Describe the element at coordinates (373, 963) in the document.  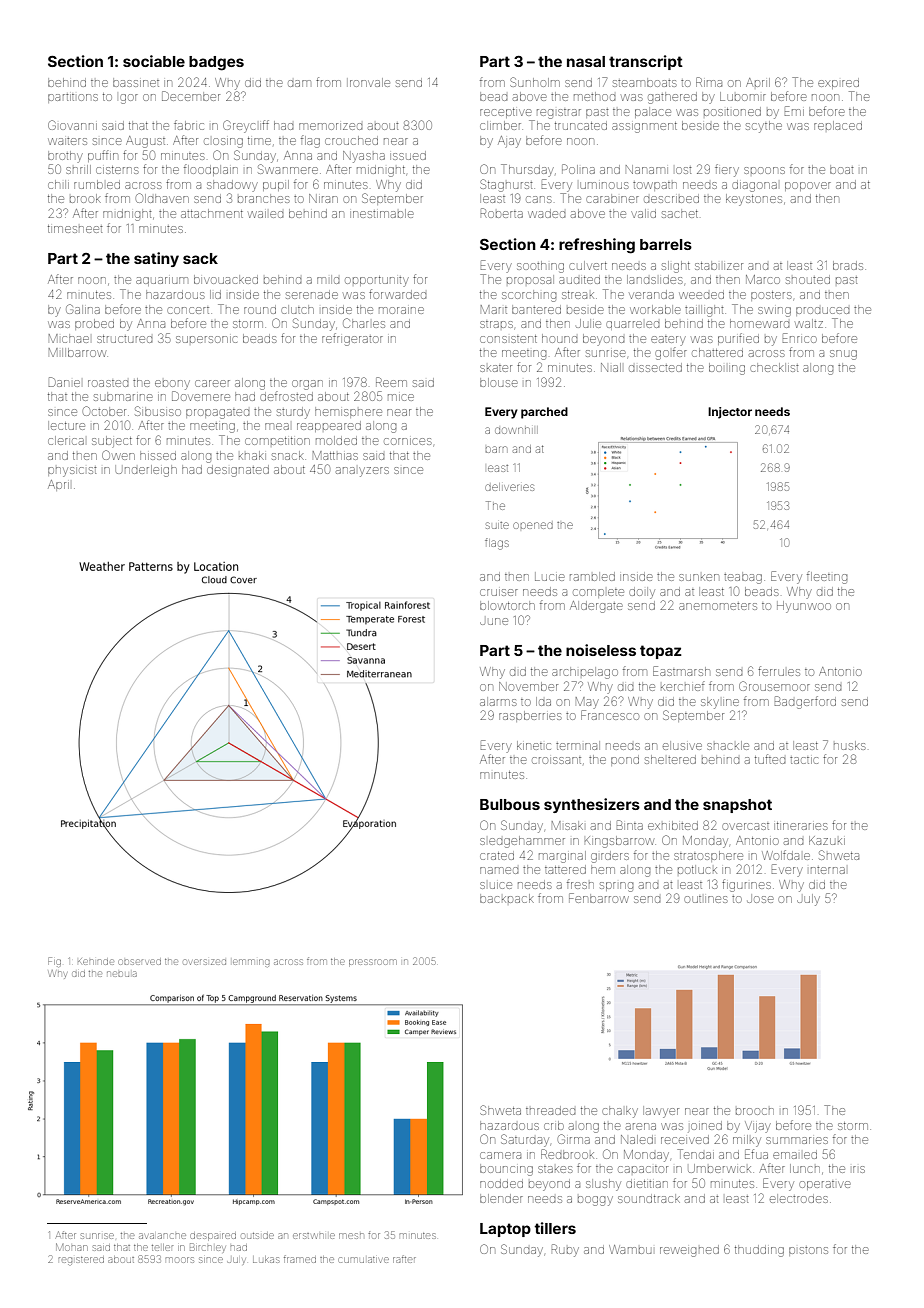
I see `pressroom` at that location.
